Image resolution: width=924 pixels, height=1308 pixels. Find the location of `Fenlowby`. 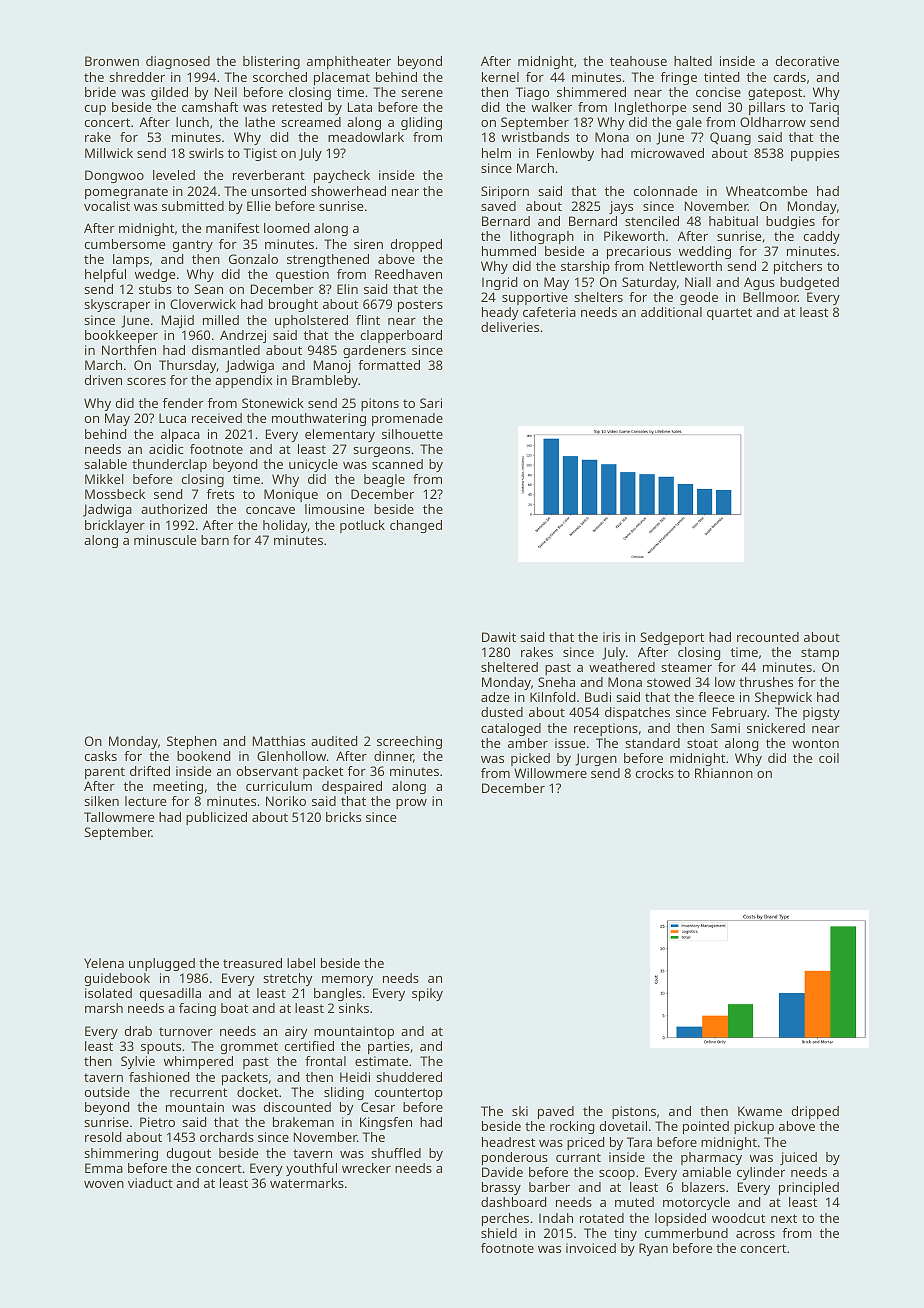

Fenlowby is located at coordinates (565, 154).
